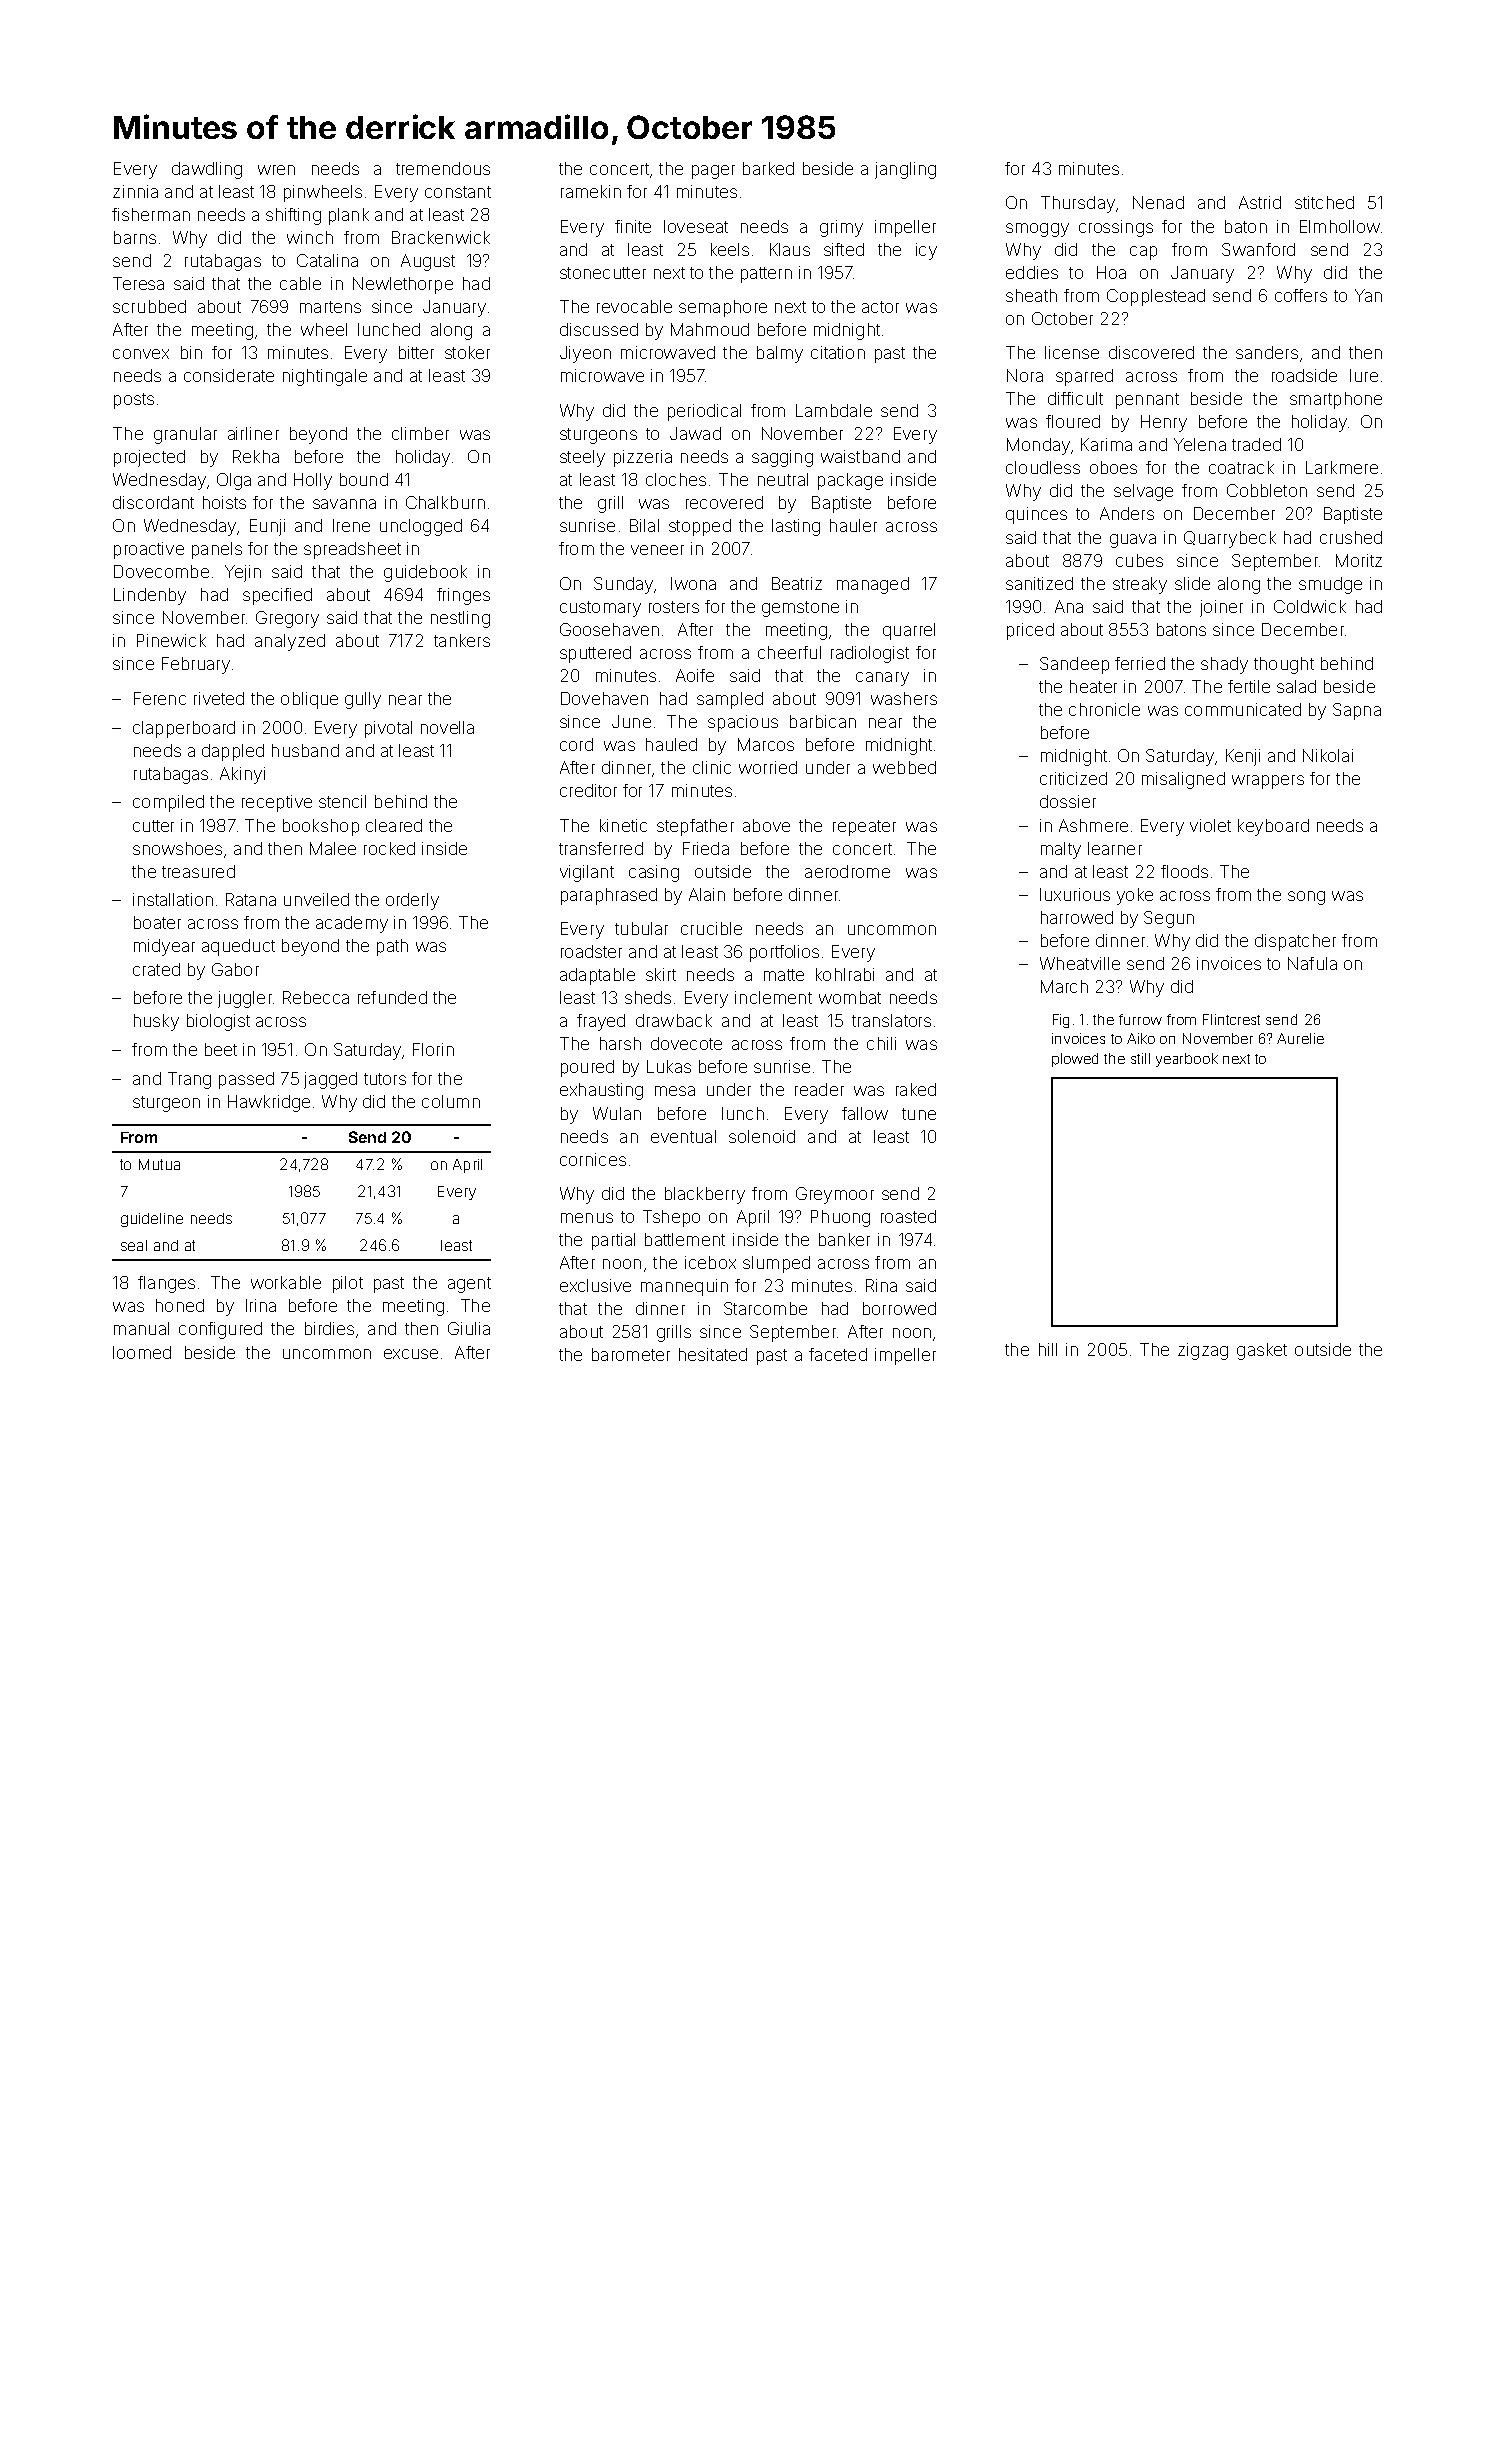 This screenshot has width=1496, height=2464. What do you see at coordinates (316, 899) in the screenshot?
I see `unveiled` at bounding box center [316, 899].
